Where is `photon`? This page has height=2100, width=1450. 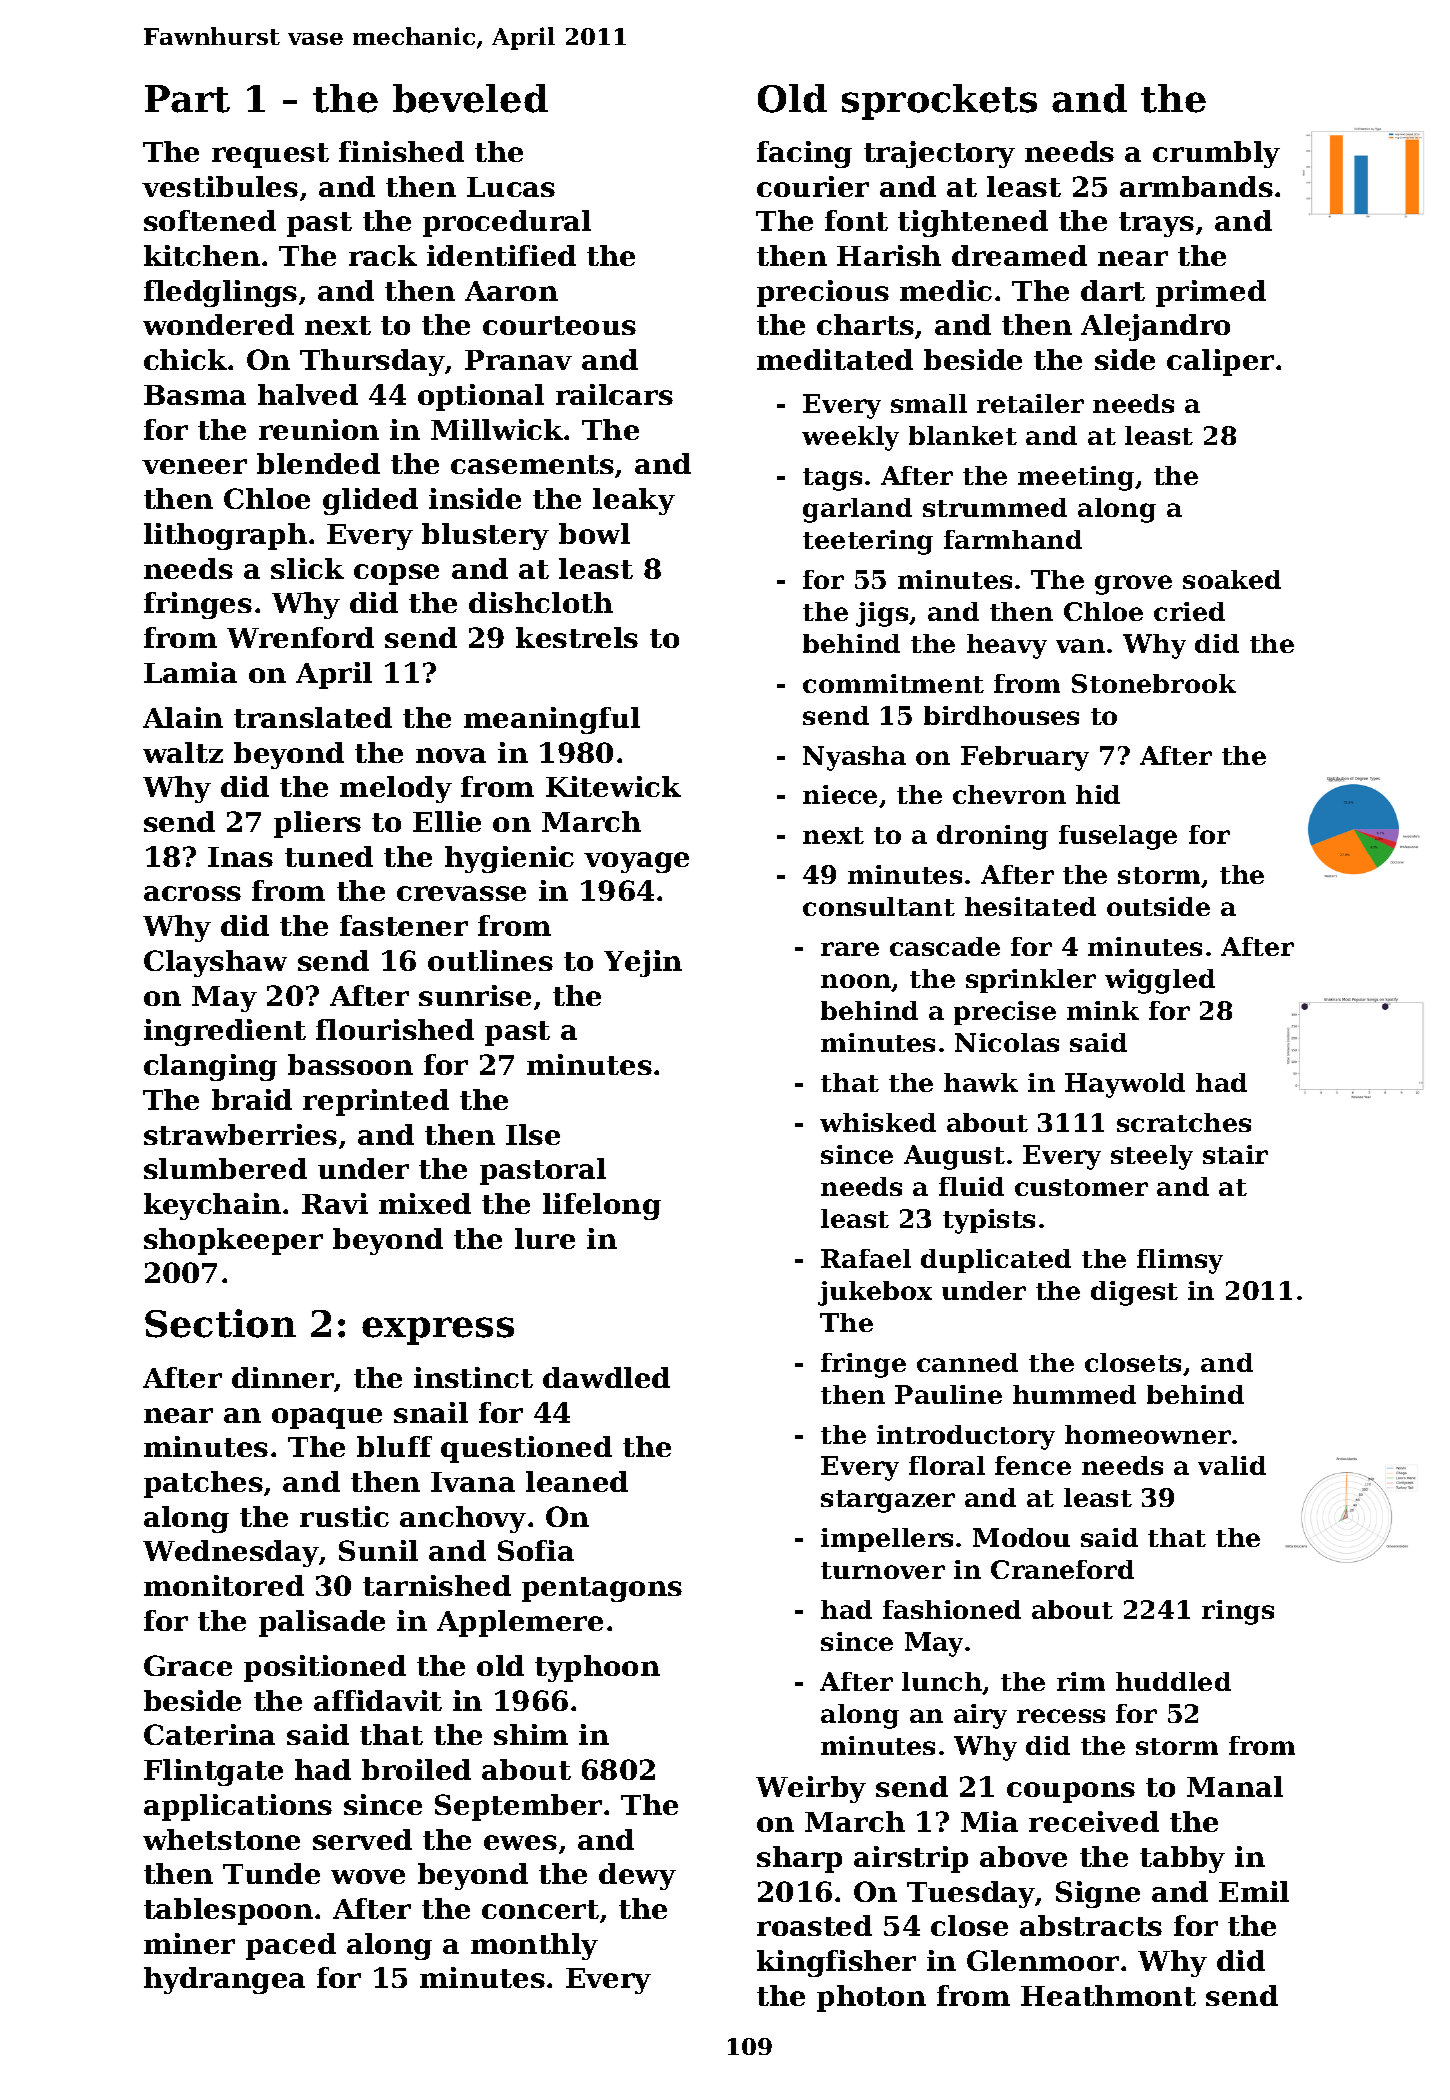 photon is located at coordinates (871, 1998).
